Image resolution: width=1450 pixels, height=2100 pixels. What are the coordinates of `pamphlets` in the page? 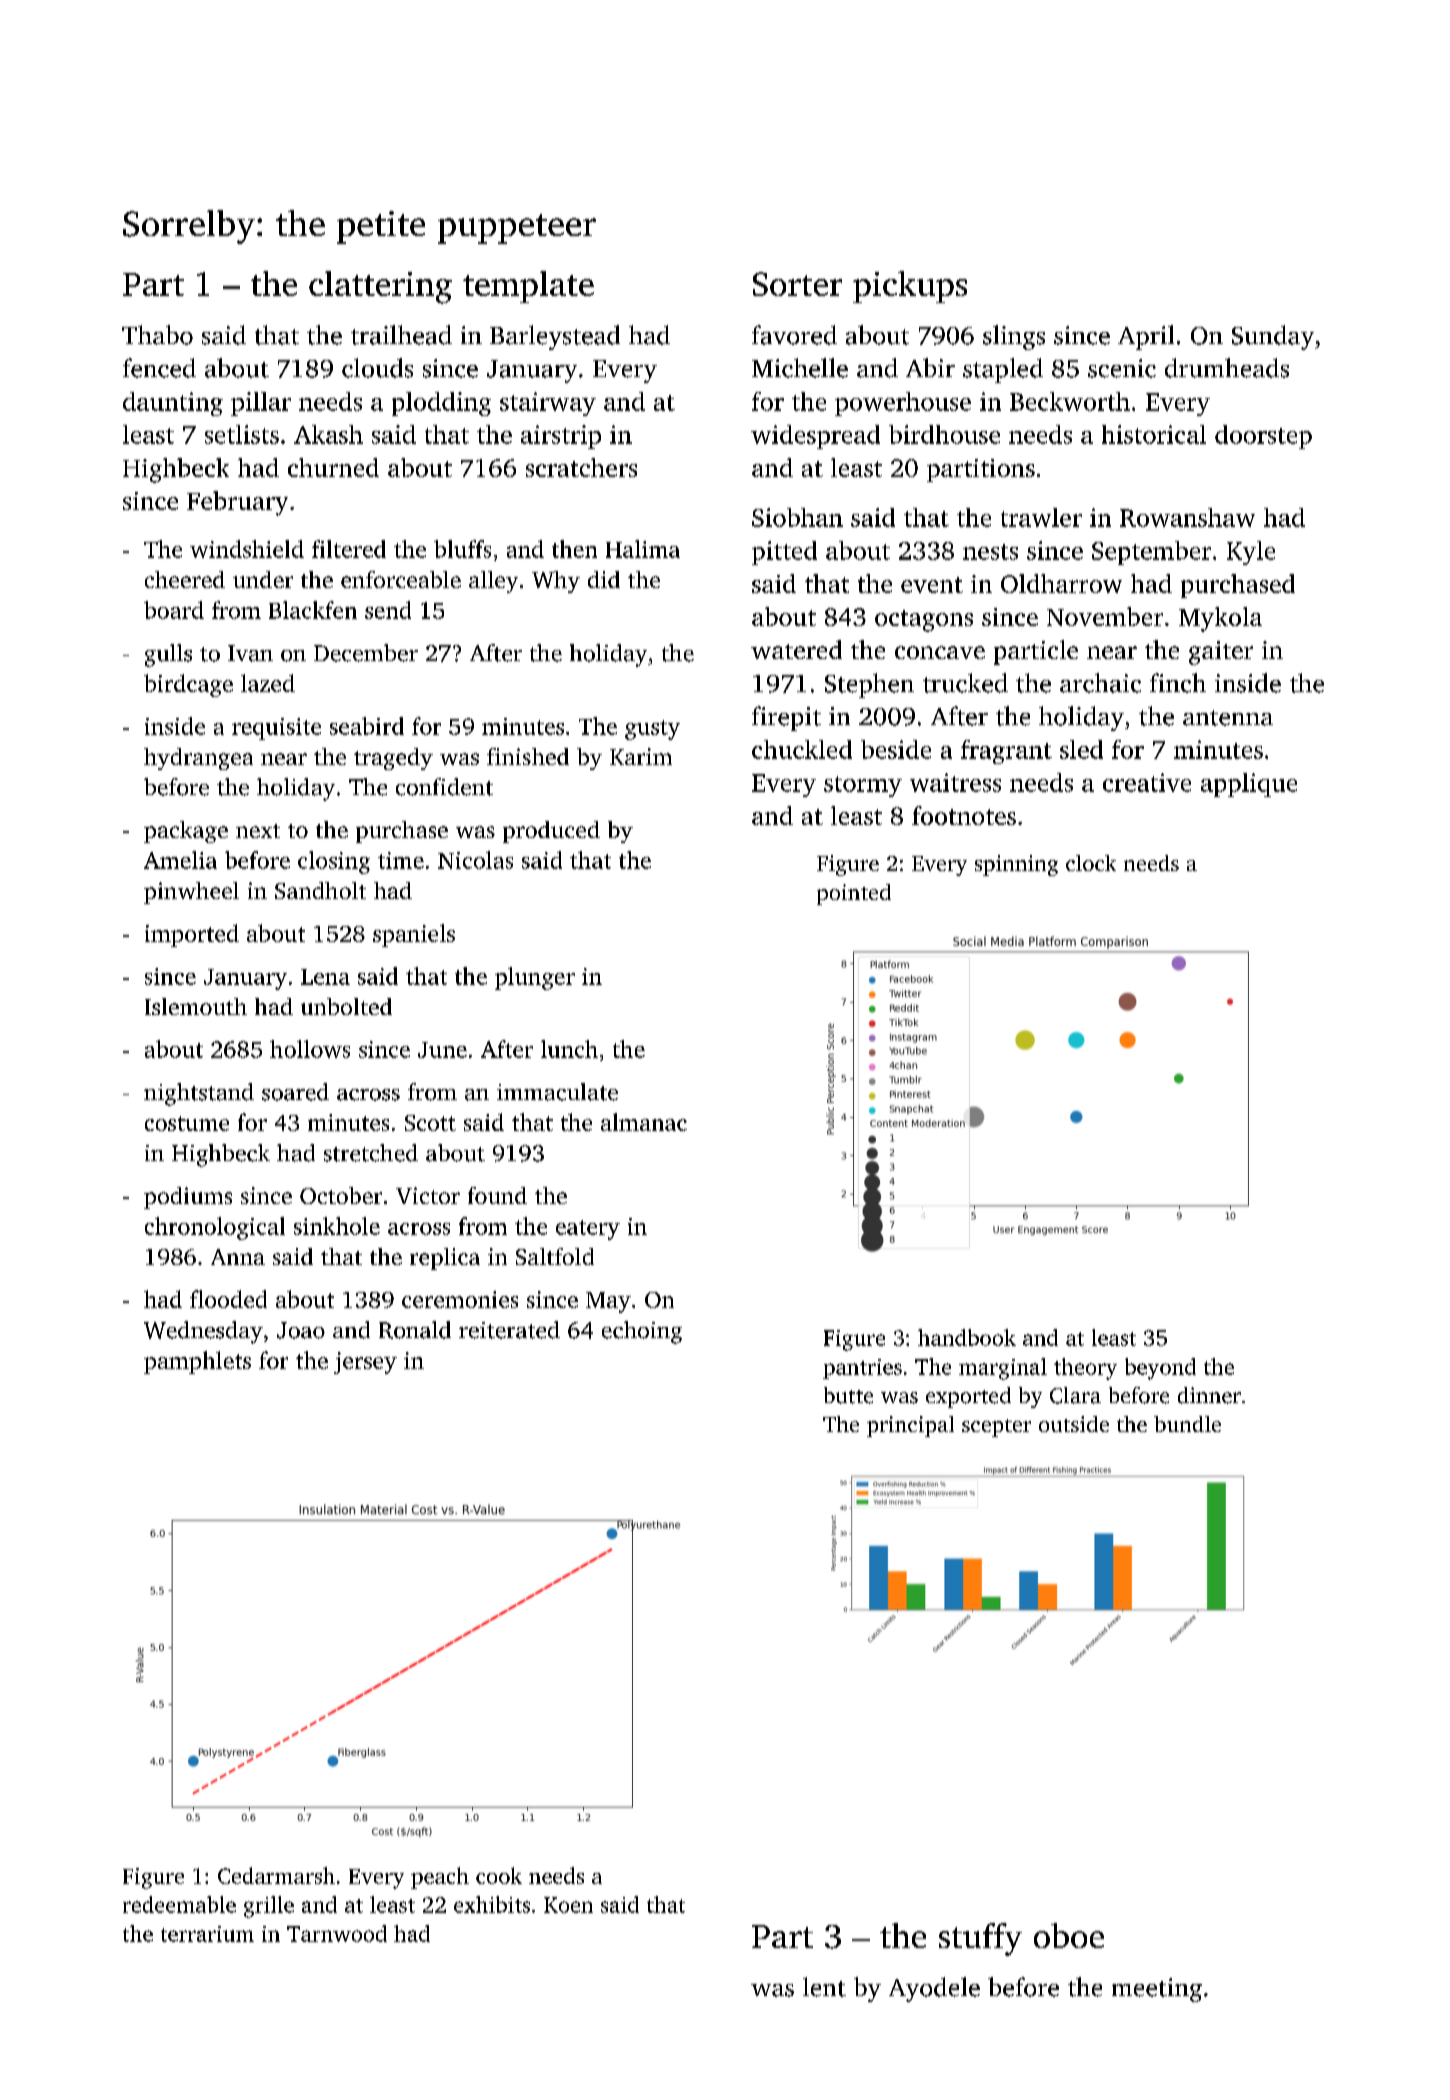 It's located at (197, 1362).
